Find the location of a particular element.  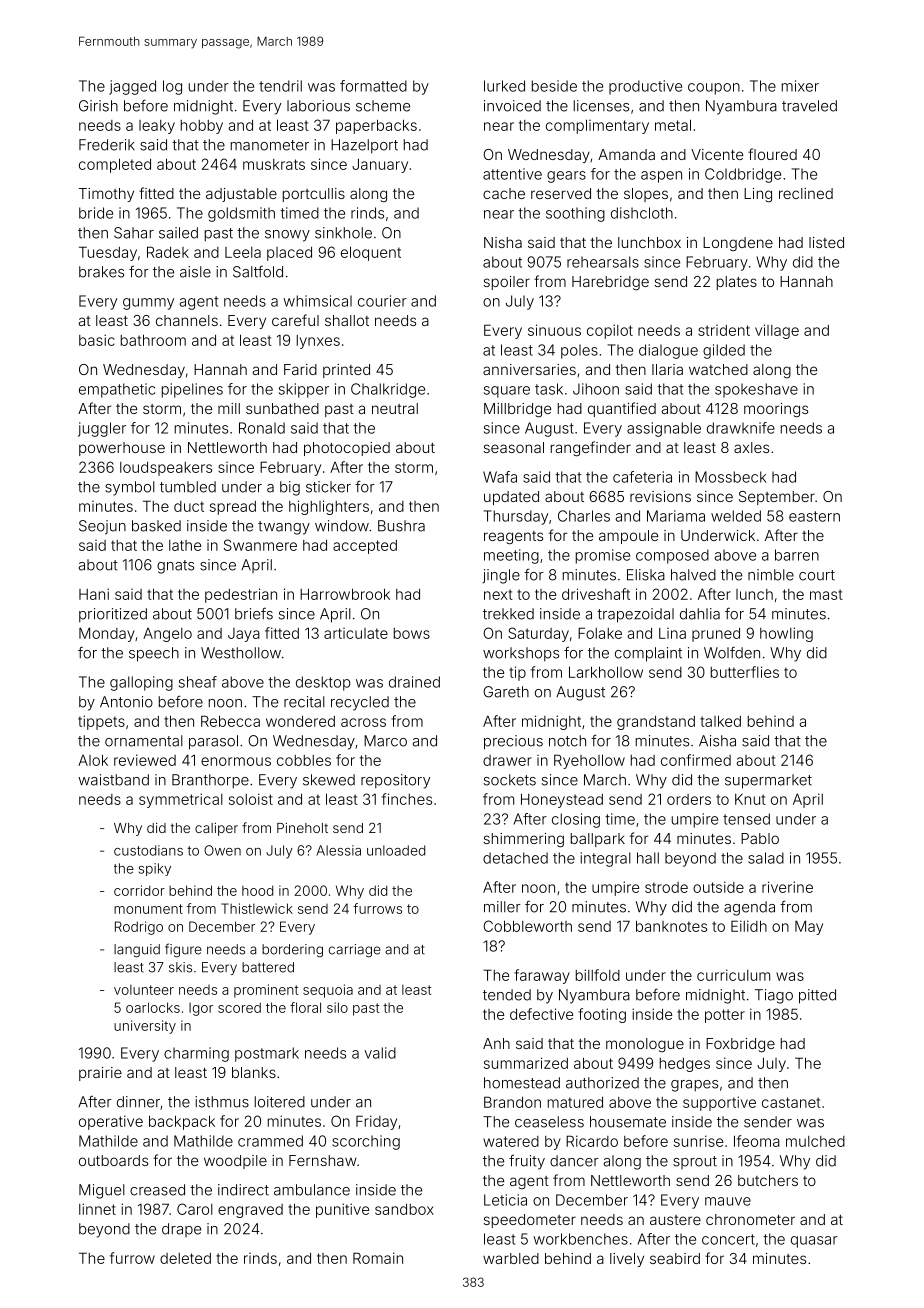

castanet is located at coordinates (791, 1102).
